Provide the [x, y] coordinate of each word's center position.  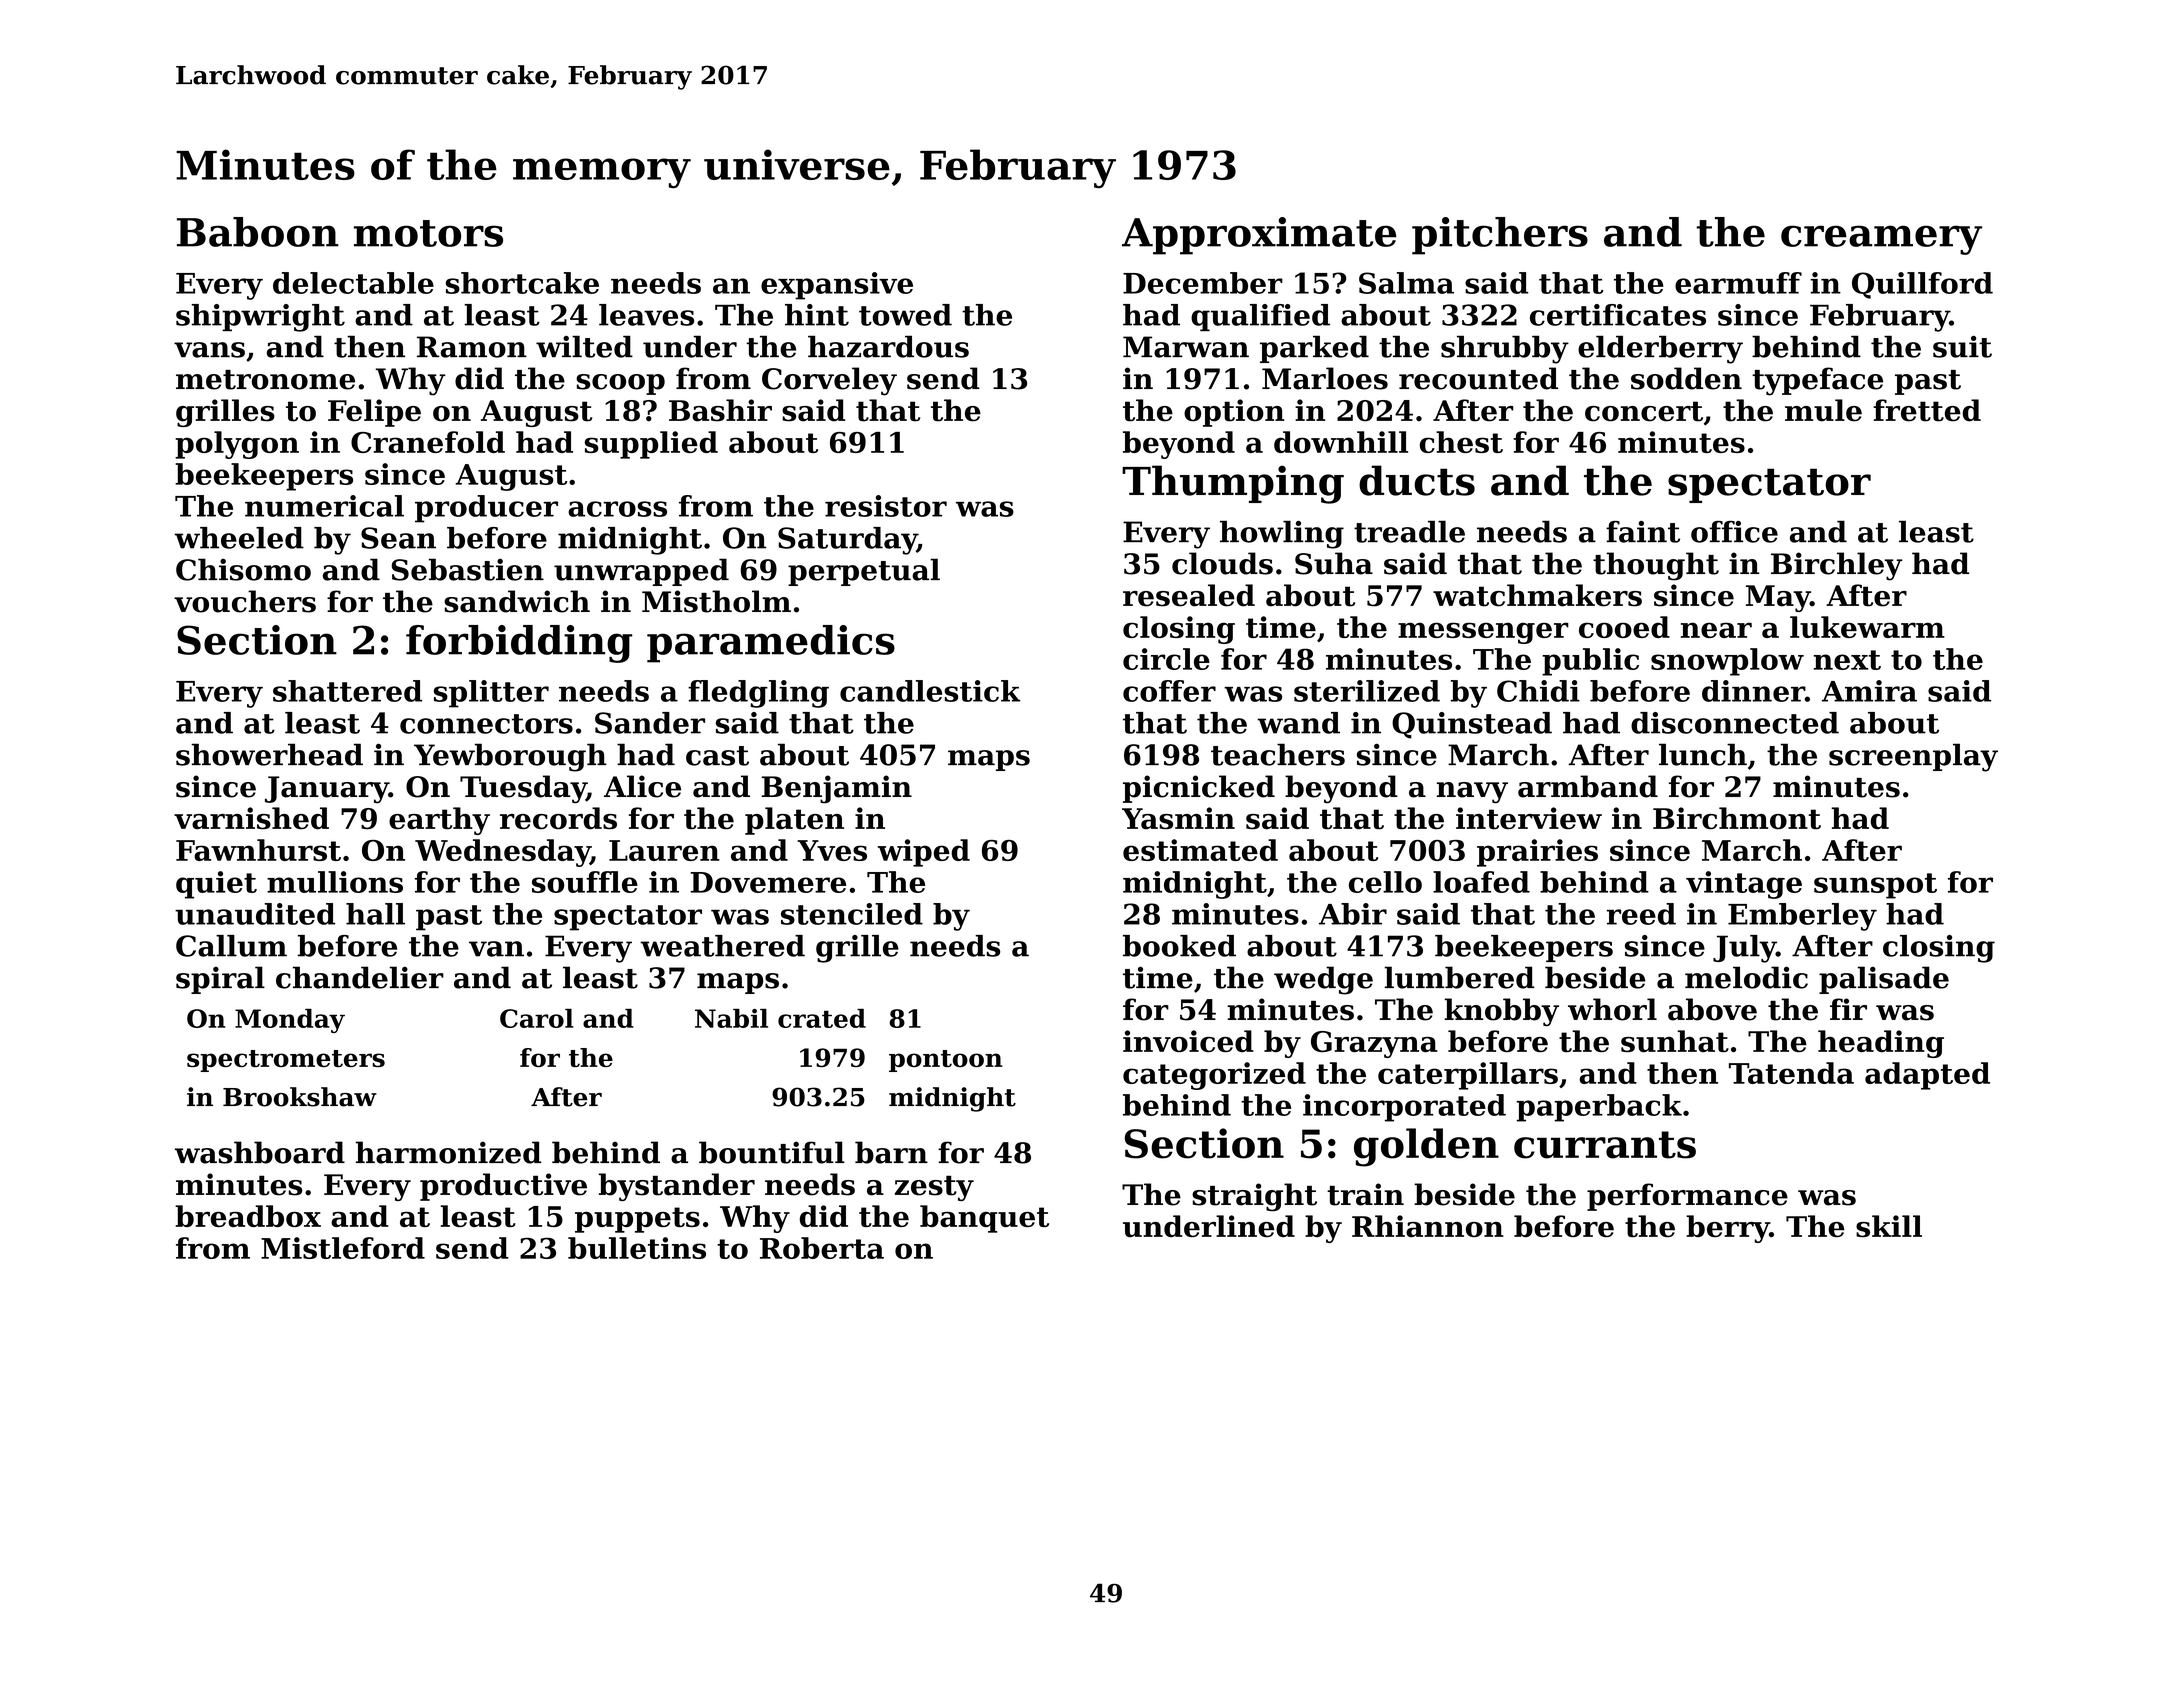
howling [1282, 535]
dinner [1753, 691]
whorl [1612, 1009]
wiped [924, 853]
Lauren [664, 850]
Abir [1353, 914]
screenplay [1913, 757]
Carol [537, 1018]
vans [209, 350]
